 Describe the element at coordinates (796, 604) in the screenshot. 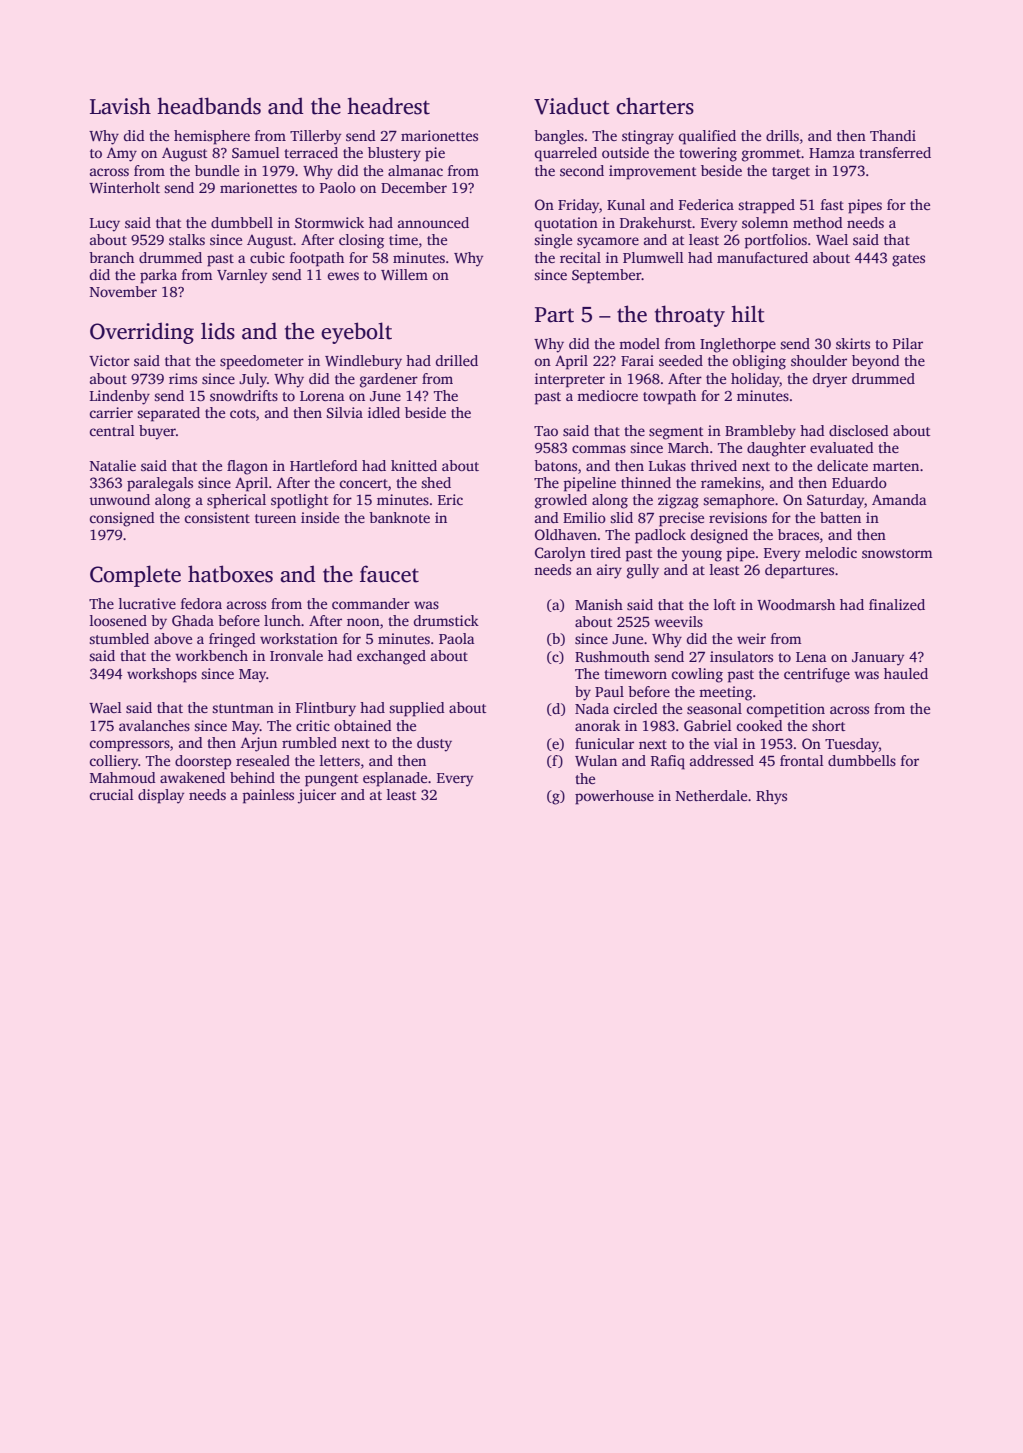

I see `Woodmarsh` at that location.
